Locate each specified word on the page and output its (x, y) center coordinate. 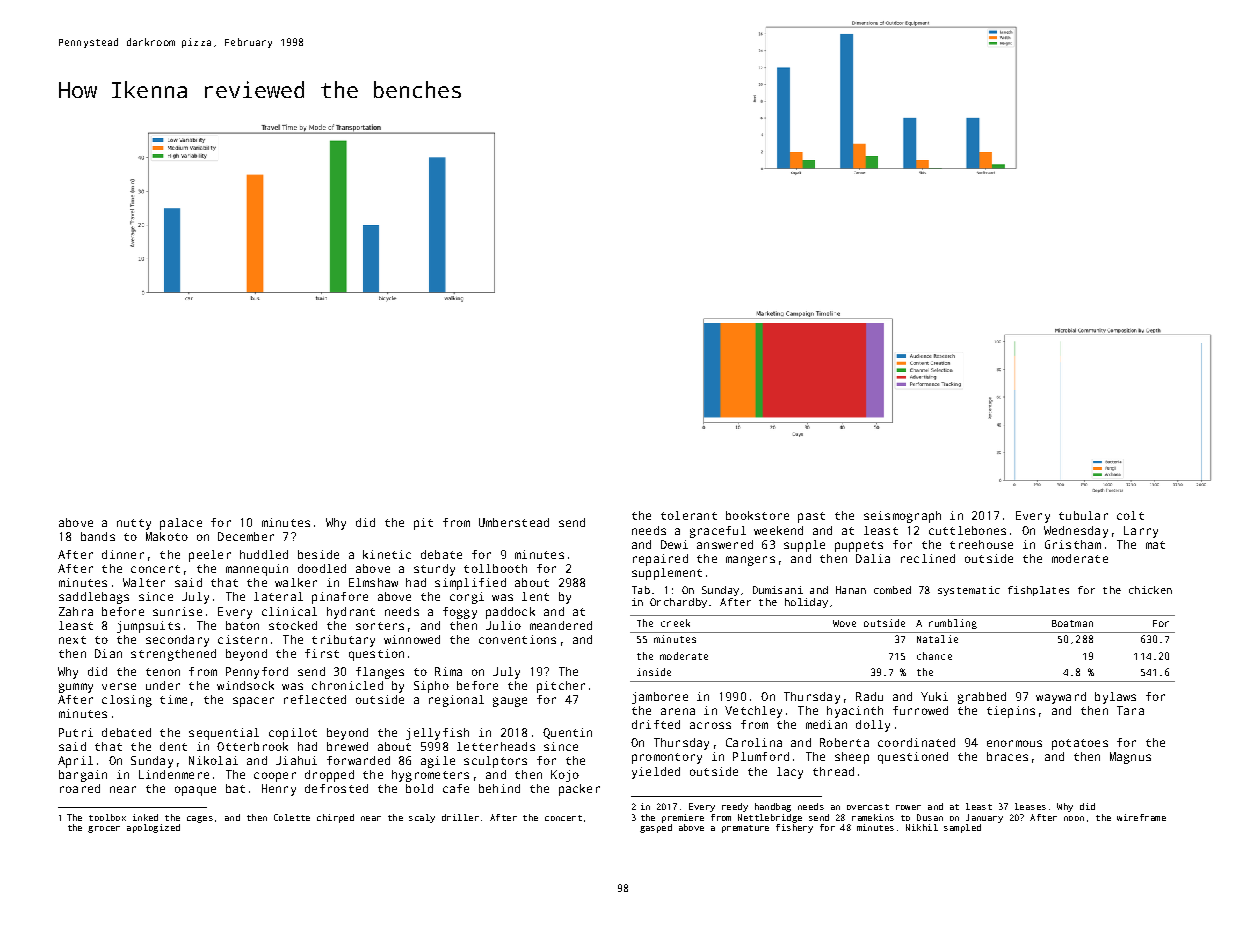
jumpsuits (148, 627)
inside (654, 672)
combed (892, 590)
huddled (264, 554)
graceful (718, 532)
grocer (104, 829)
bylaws (1115, 698)
